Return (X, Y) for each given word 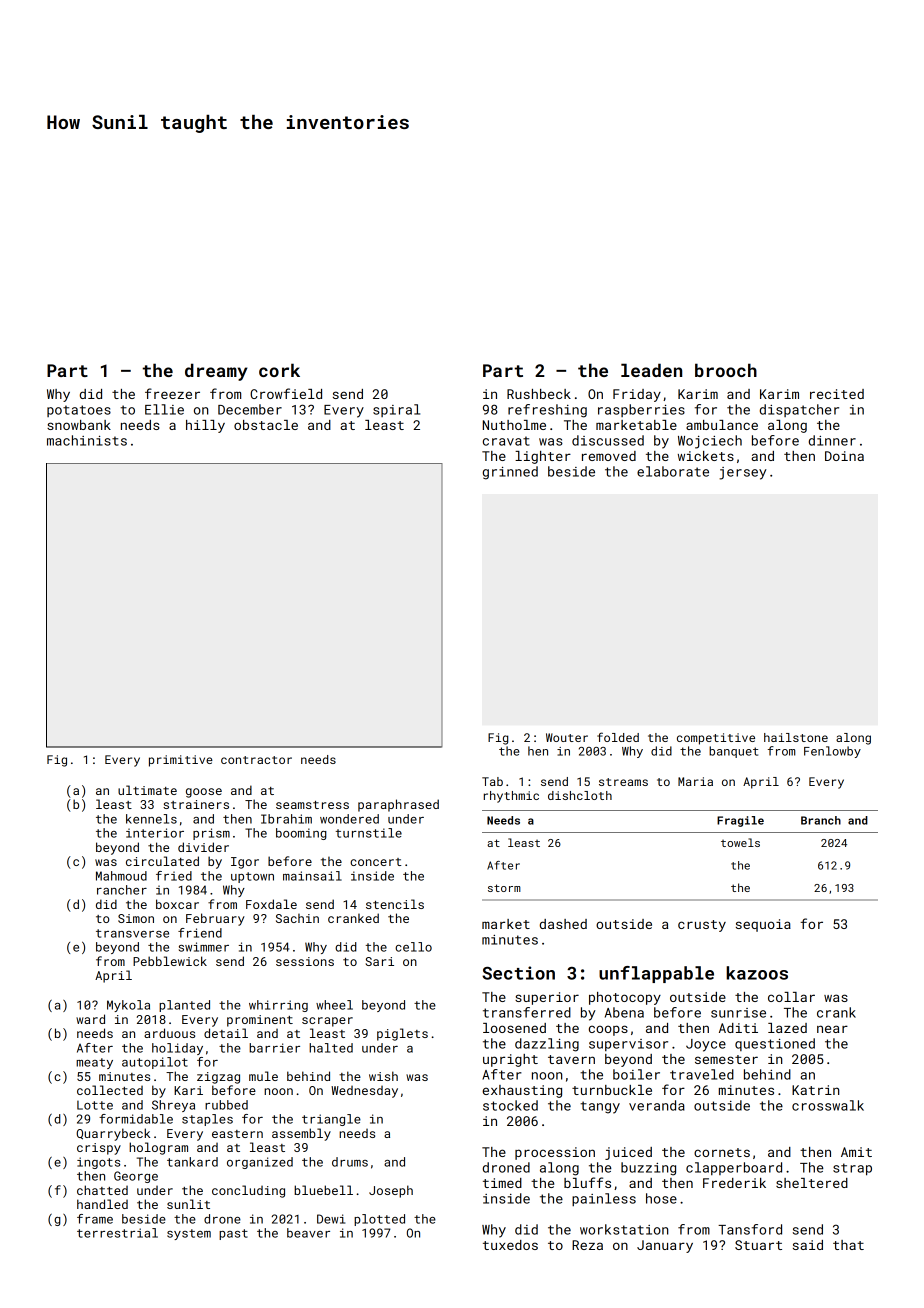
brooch (726, 370)
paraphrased (398, 805)
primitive (181, 761)
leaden (651, 370)
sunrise (738, 1013)
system (189, 1234)
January (665, 1246)
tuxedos (510, 1245)
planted (184, 1006)
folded (618, 737)
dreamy (216, 372)
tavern (571, 1059)
